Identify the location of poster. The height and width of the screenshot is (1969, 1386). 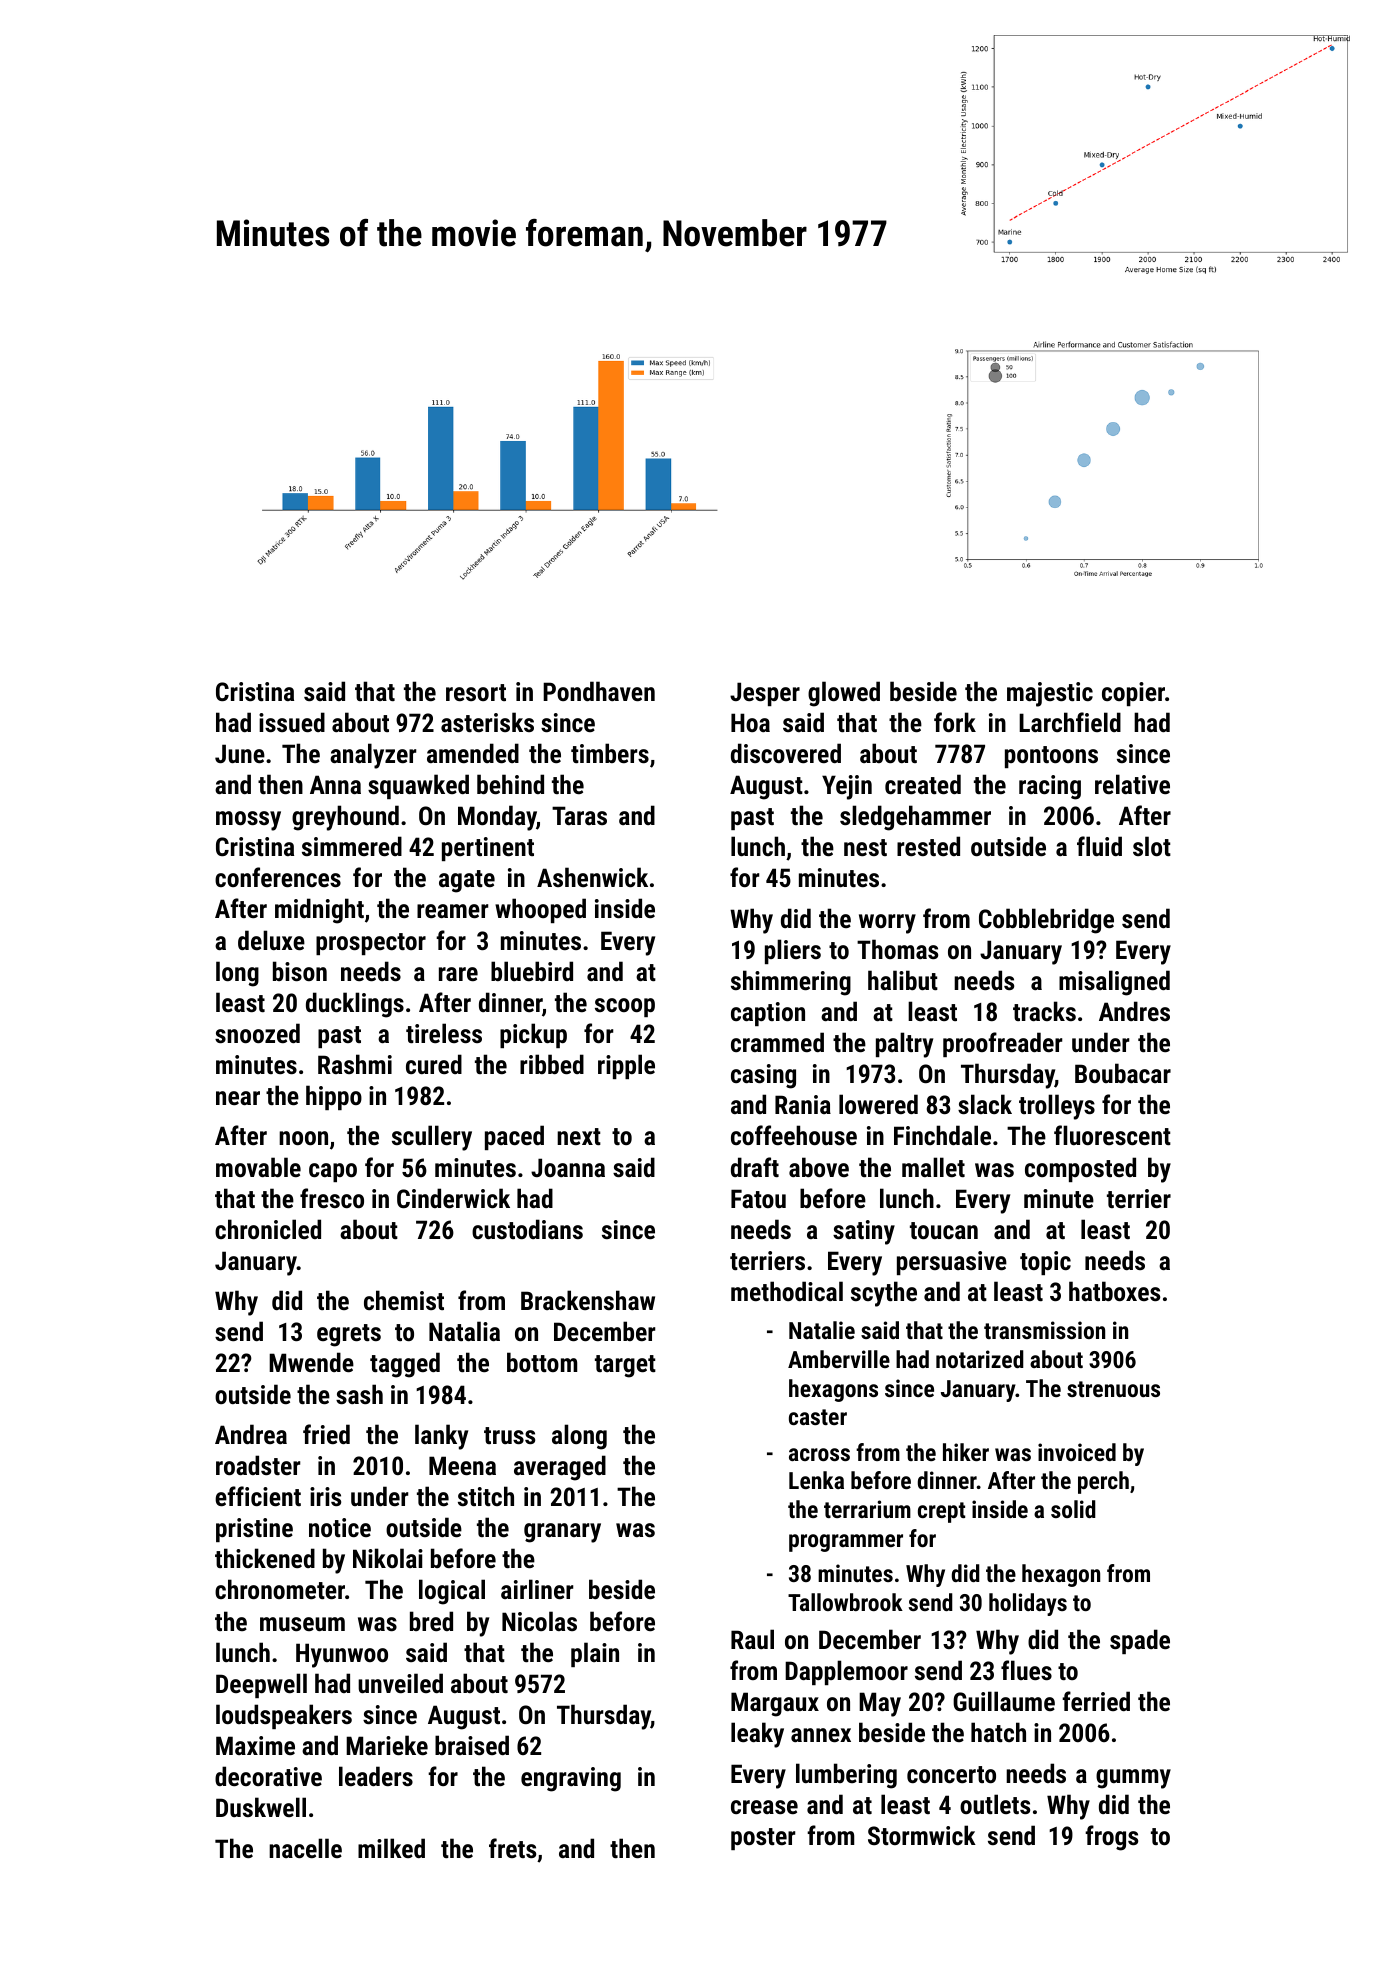
(763, 1839).
